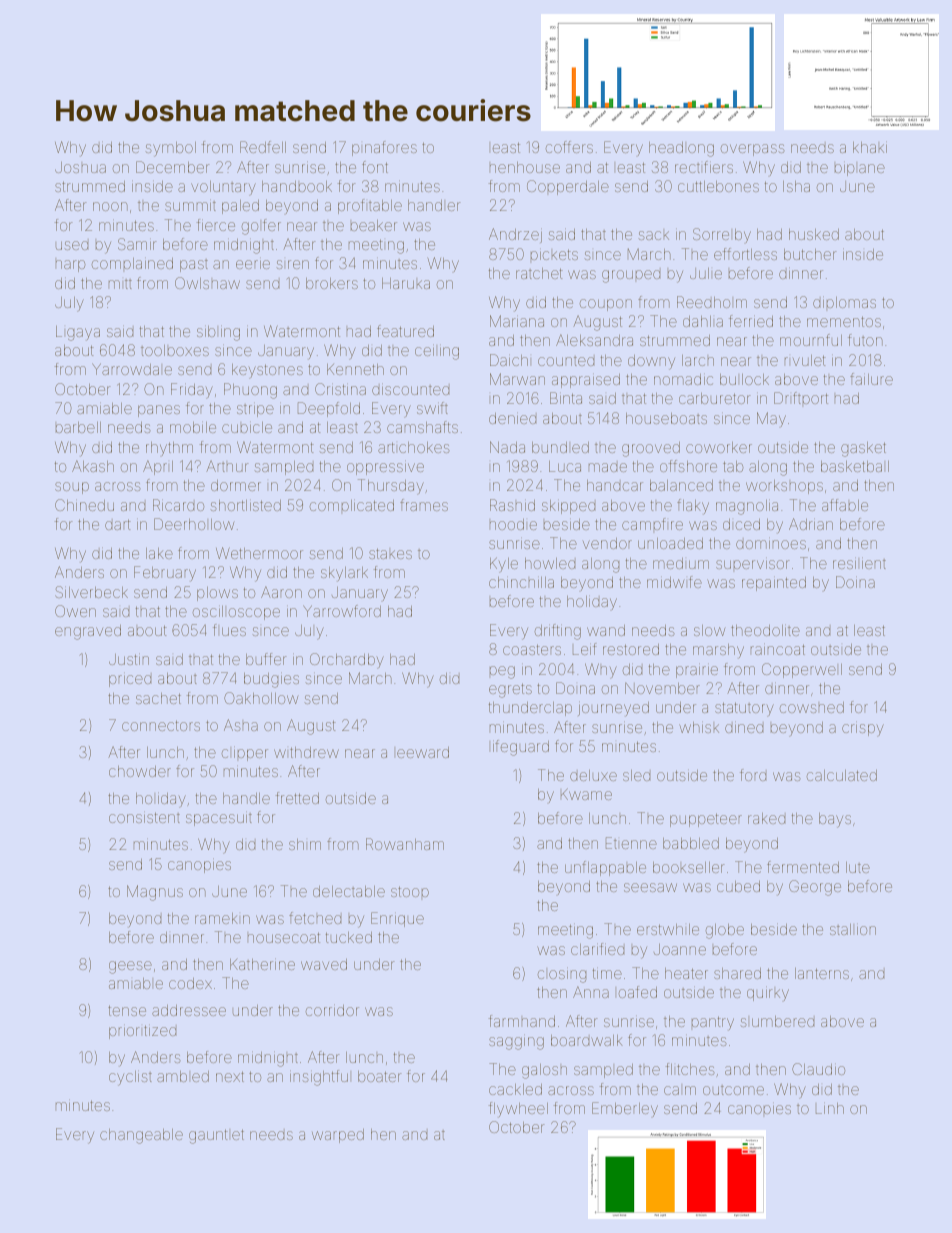 This screenshot has width=952, height=1233. I want to click on codex, so click(190, 983).
